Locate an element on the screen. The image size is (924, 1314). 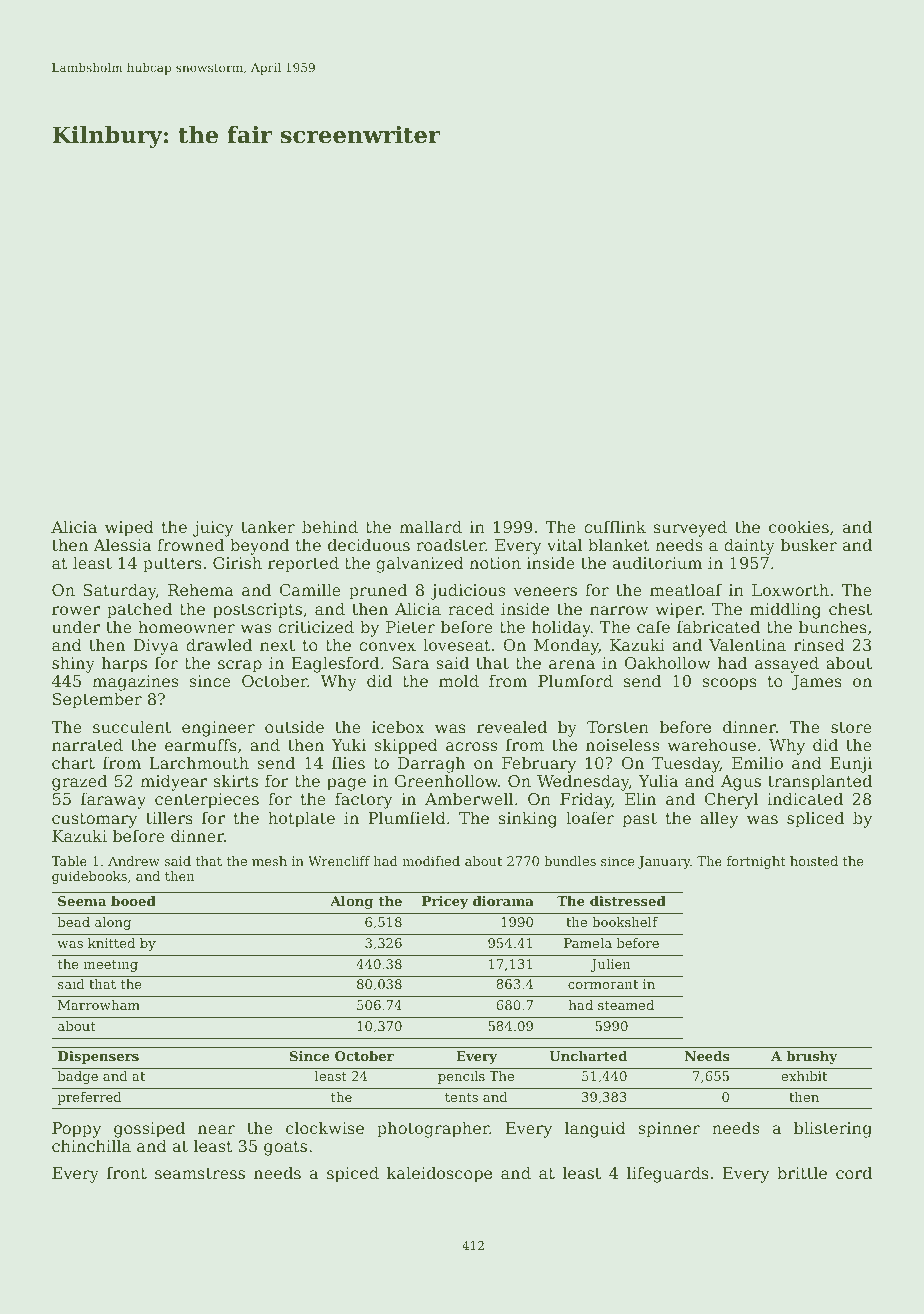
behind is located at coordinates (330, 526).
